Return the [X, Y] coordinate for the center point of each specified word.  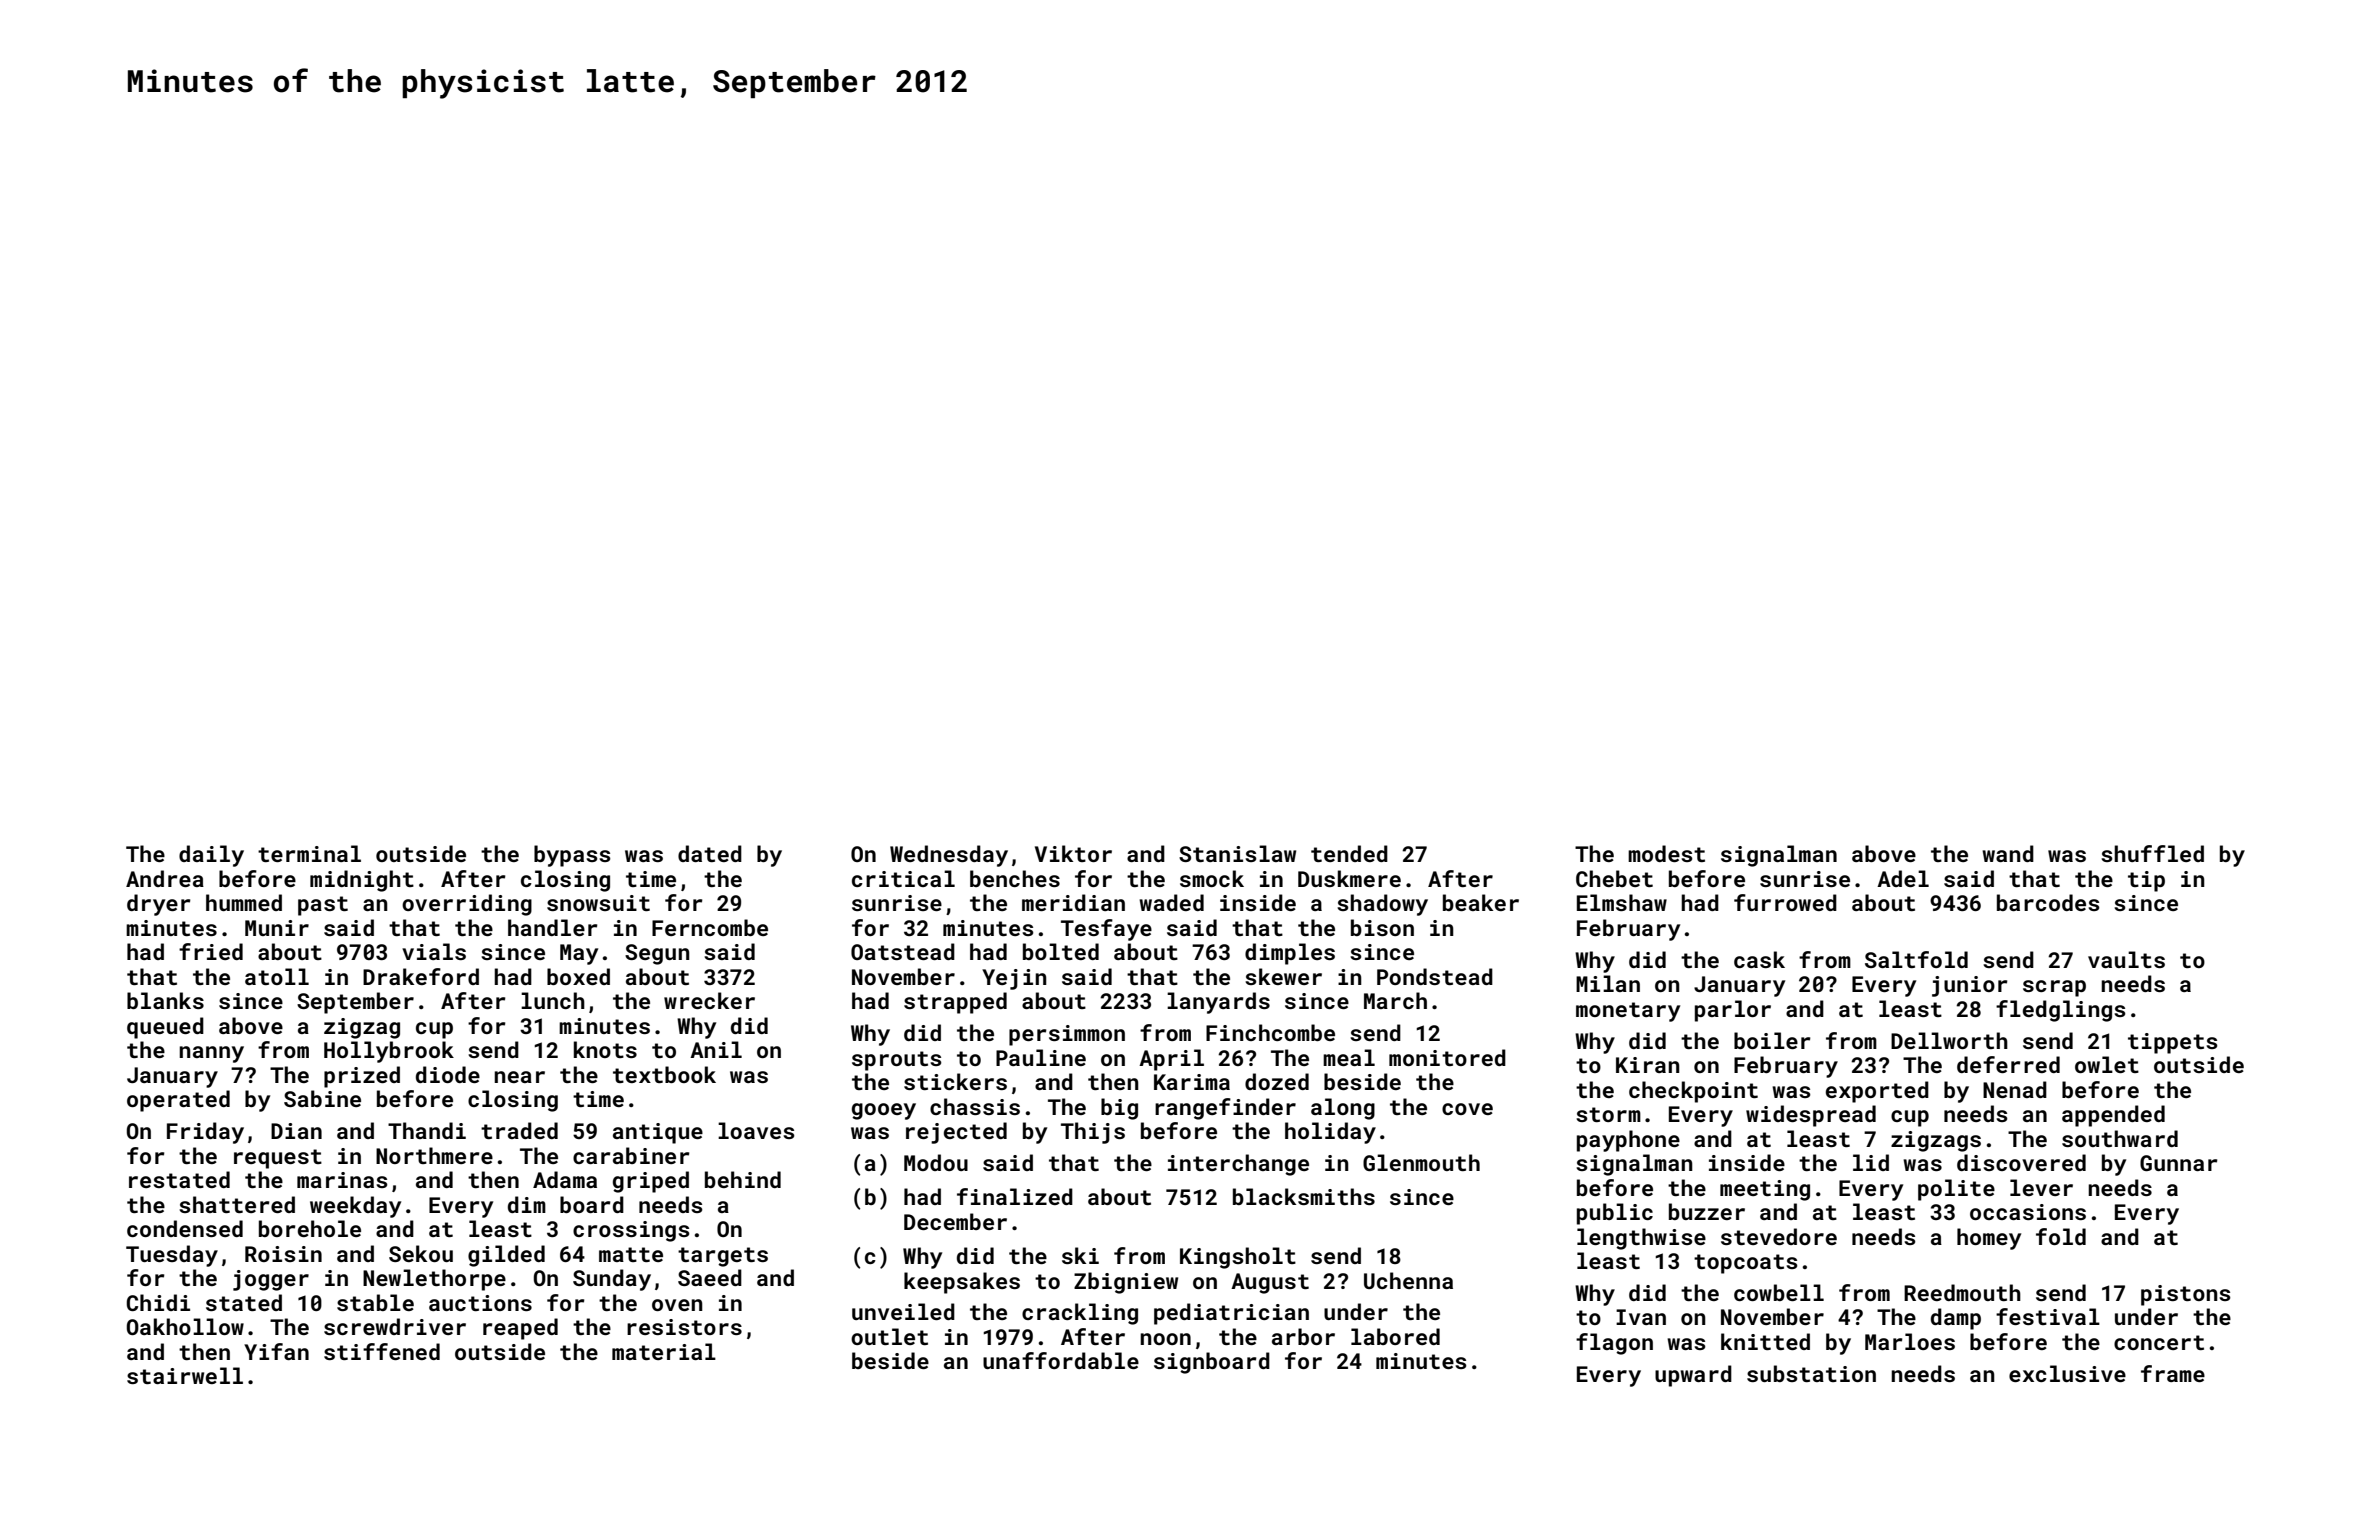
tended [1349, 853]
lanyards [1218, 1003]
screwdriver [395, 1326]
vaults [2126, 959]
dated [710, 853]
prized [362, 1077]
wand [2008, 853]
